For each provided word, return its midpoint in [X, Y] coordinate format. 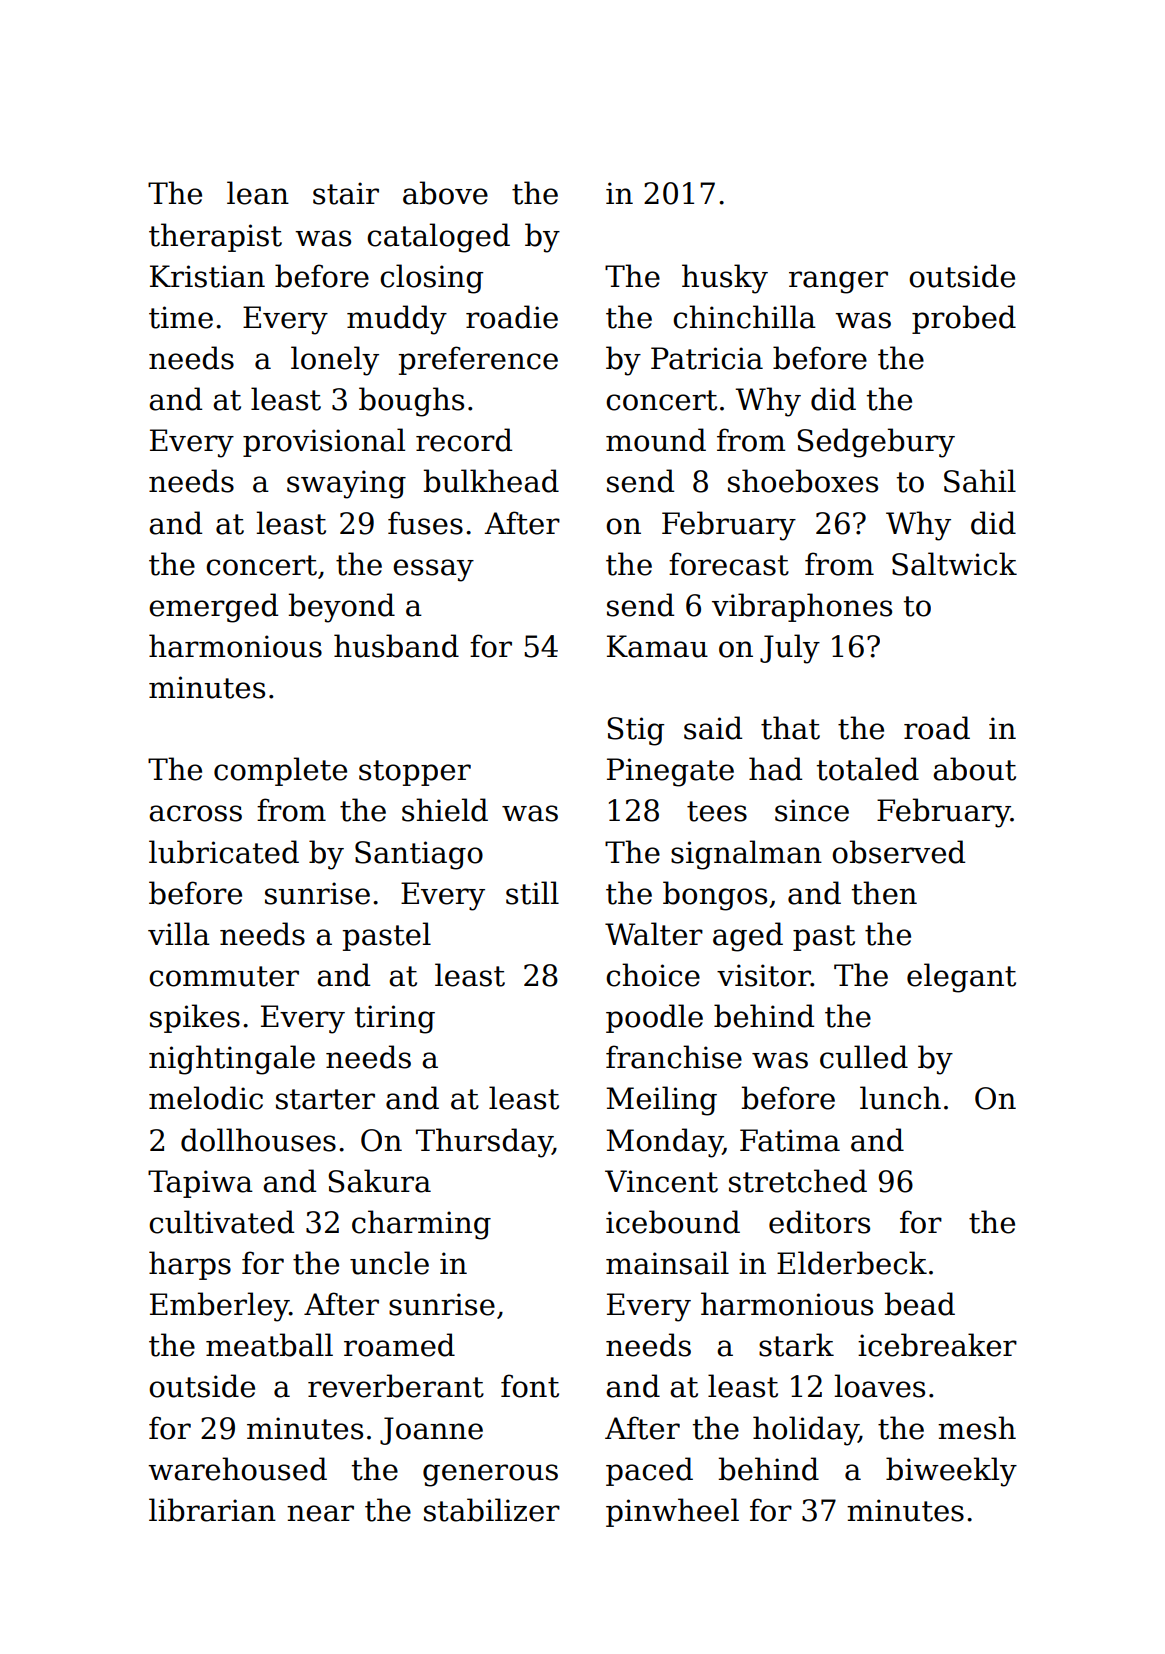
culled [864, 1057]
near [320, 1513]
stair [346, 193]
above [445, 193]
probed [964, 319]
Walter [654, 934]
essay [433, 570]
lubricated [224, 852]
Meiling [661, 1101]
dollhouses [258, 1140]
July [790, 649]
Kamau [657, 646]
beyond [342, 608]
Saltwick [954, 564]
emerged [213, 608]
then [884, 893]
